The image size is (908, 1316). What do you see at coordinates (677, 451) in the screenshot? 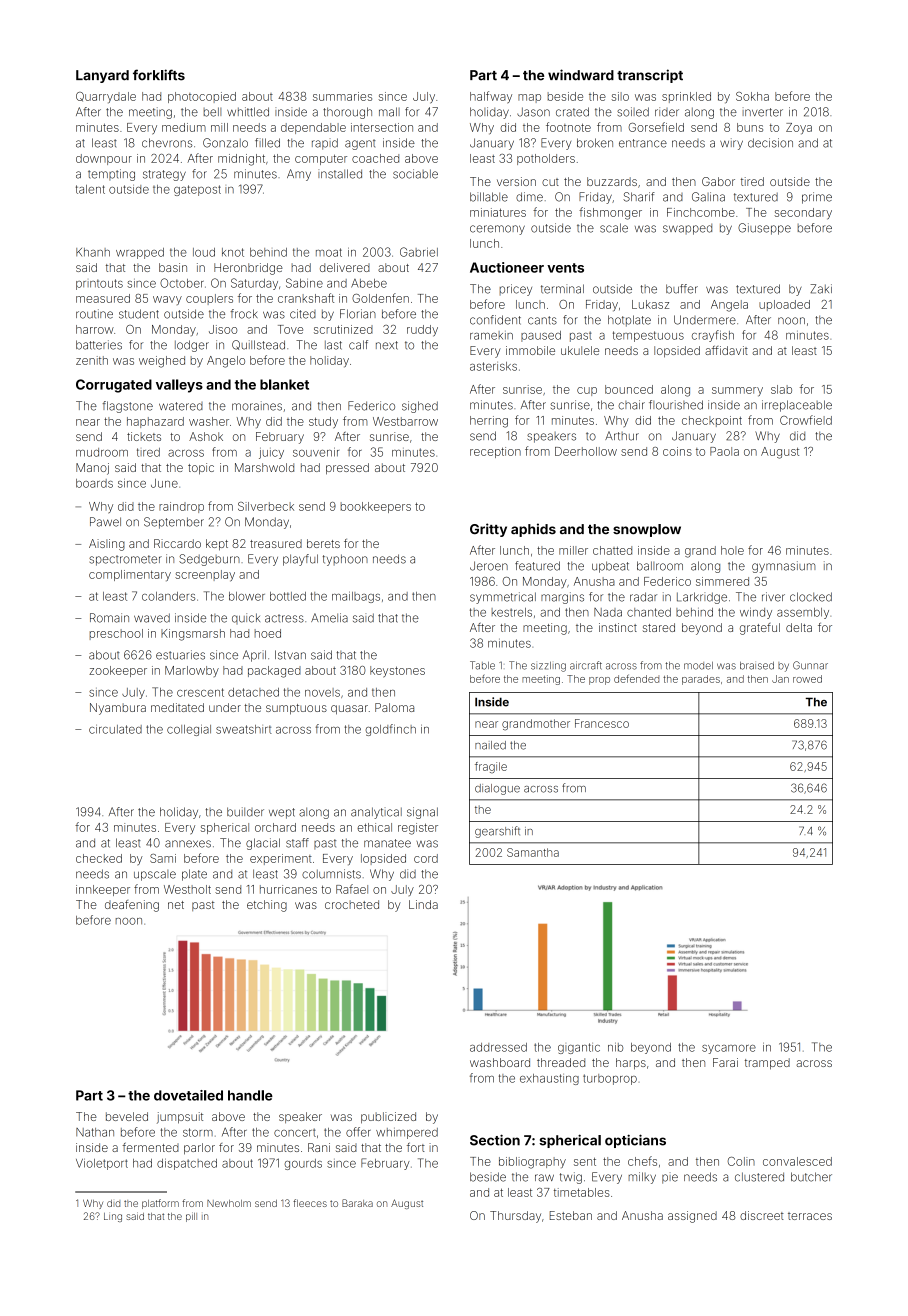
I see `coins` at bounding box center [677, 451].
